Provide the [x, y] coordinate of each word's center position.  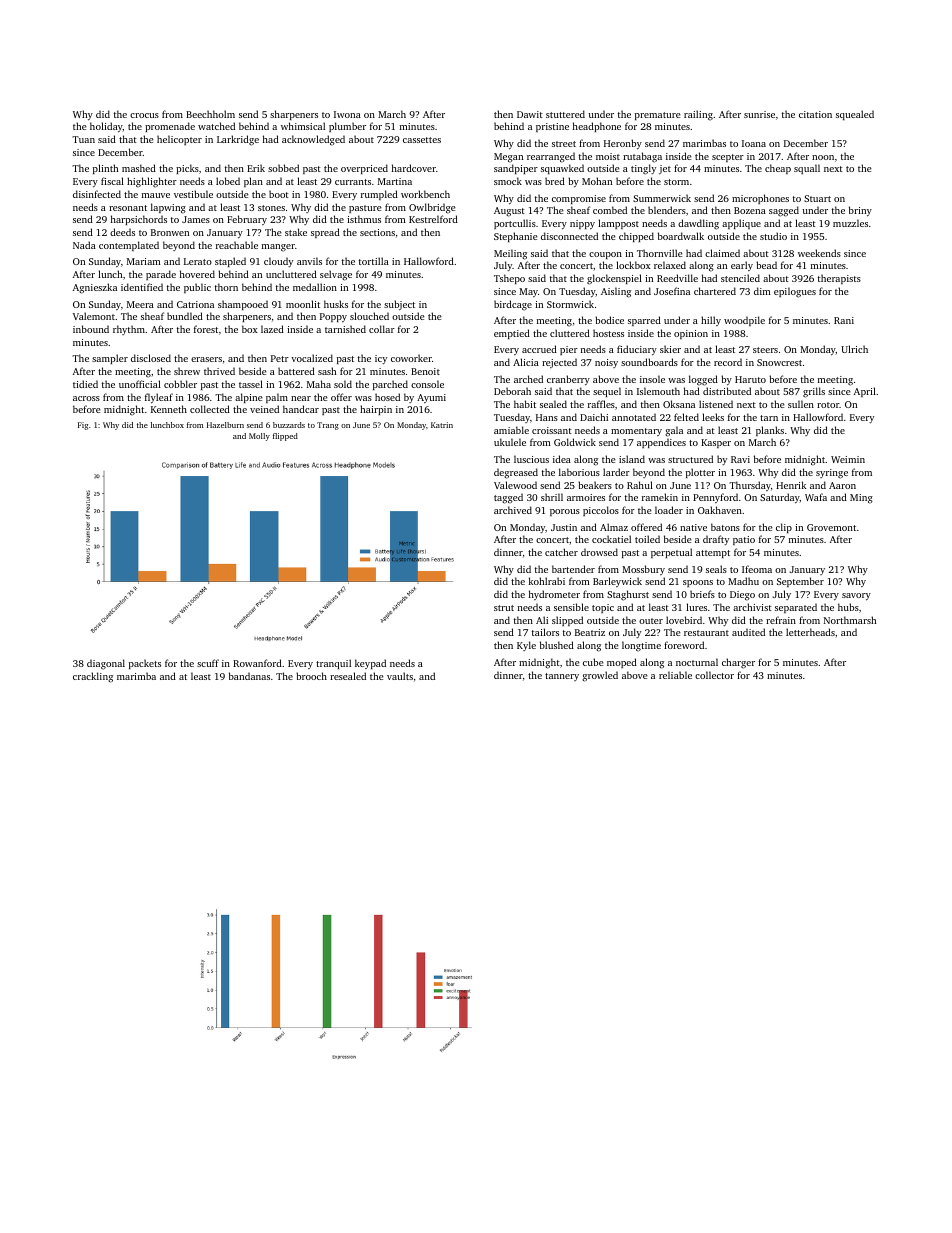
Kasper [716, 443]
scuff [208, 663]
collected [210, 409]
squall [807, 169]
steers [765, 350]
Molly [259, 437]
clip [784, 528]
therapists [839, 279]
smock [508, 181]
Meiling [510, 254]
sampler [110, 359]
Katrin [442, 425]
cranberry [568, 380]
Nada [84, 245]
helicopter [179, 140]
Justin [564, 527]
